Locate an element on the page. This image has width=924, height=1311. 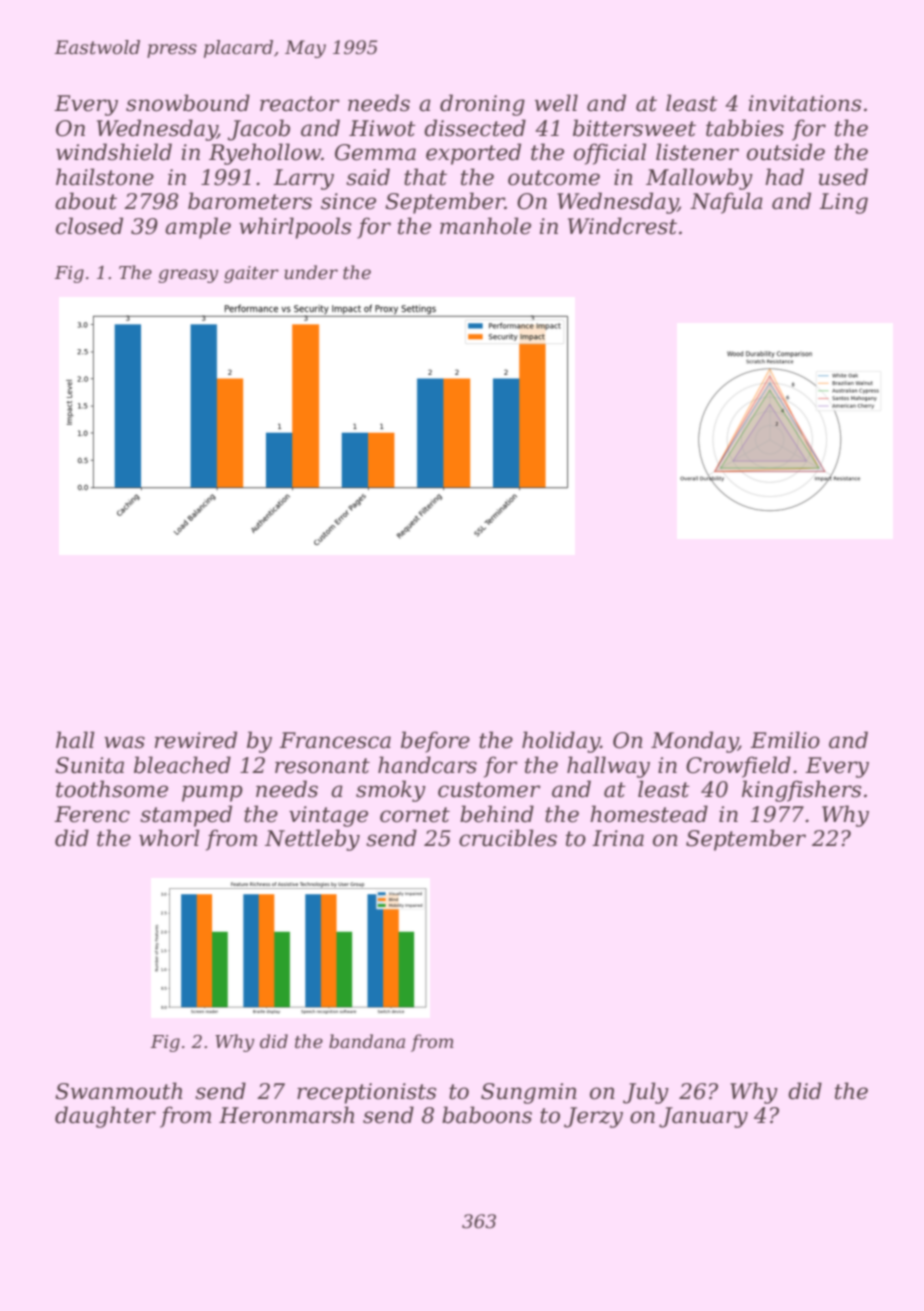
whorl is located at coordinates (169, 838).
